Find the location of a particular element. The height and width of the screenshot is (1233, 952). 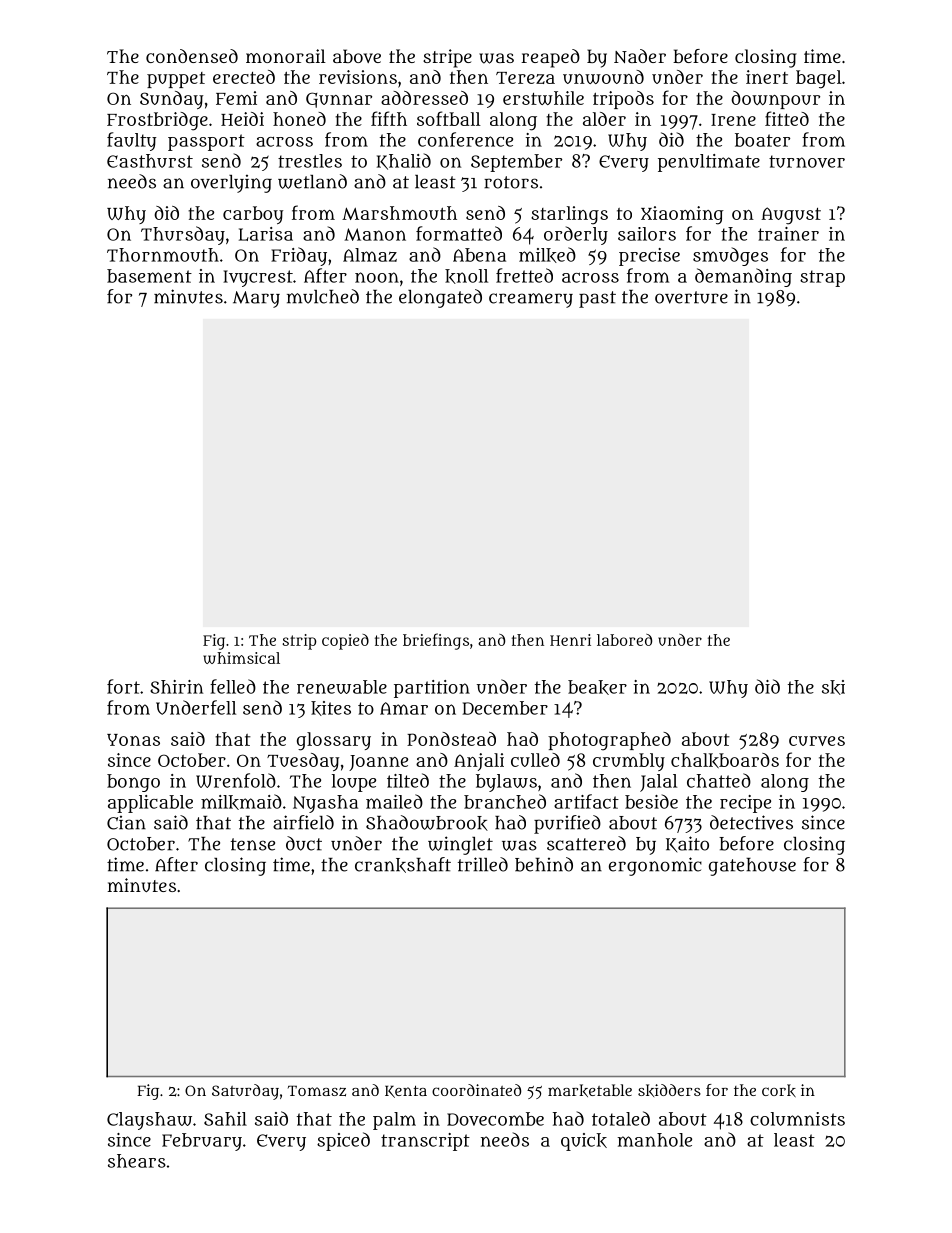

condensed is located at coordinates (192, 56).
